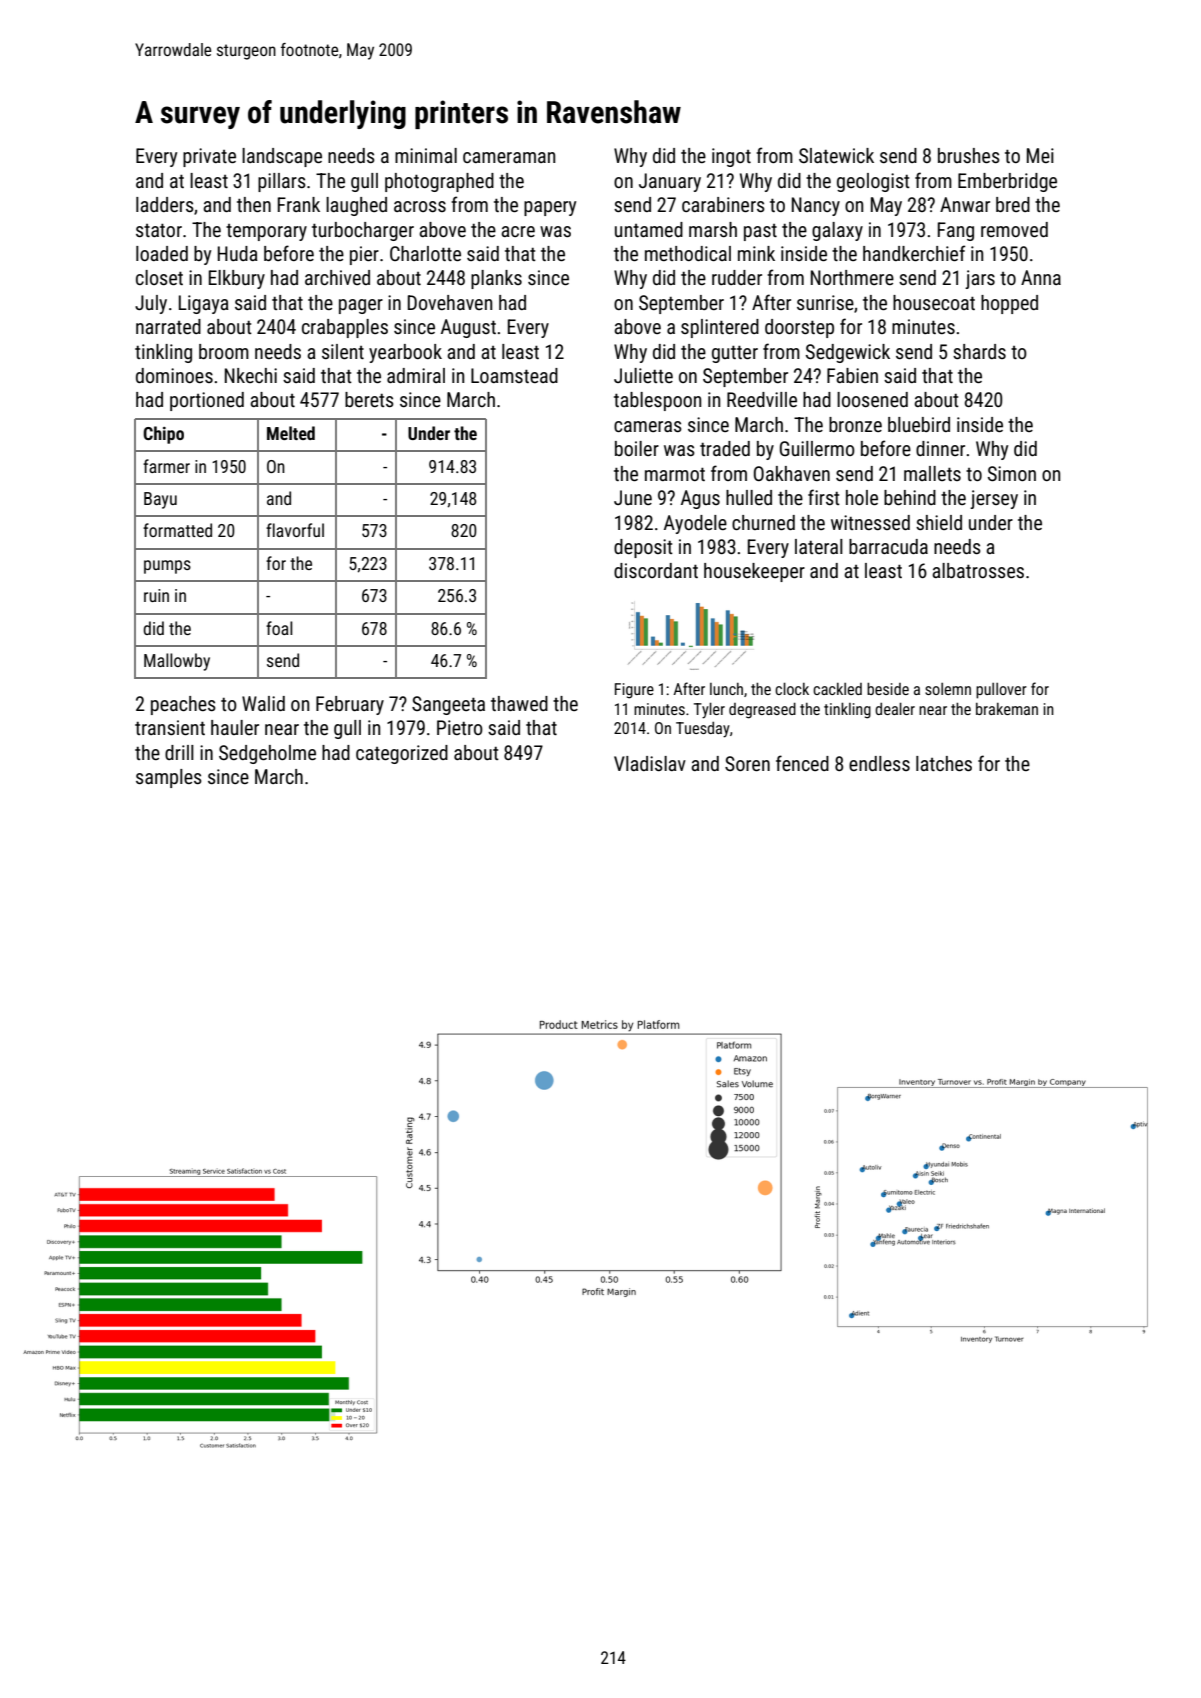 The image size is (1201, 1698). I want to click on loosened, so click(872, 399).
